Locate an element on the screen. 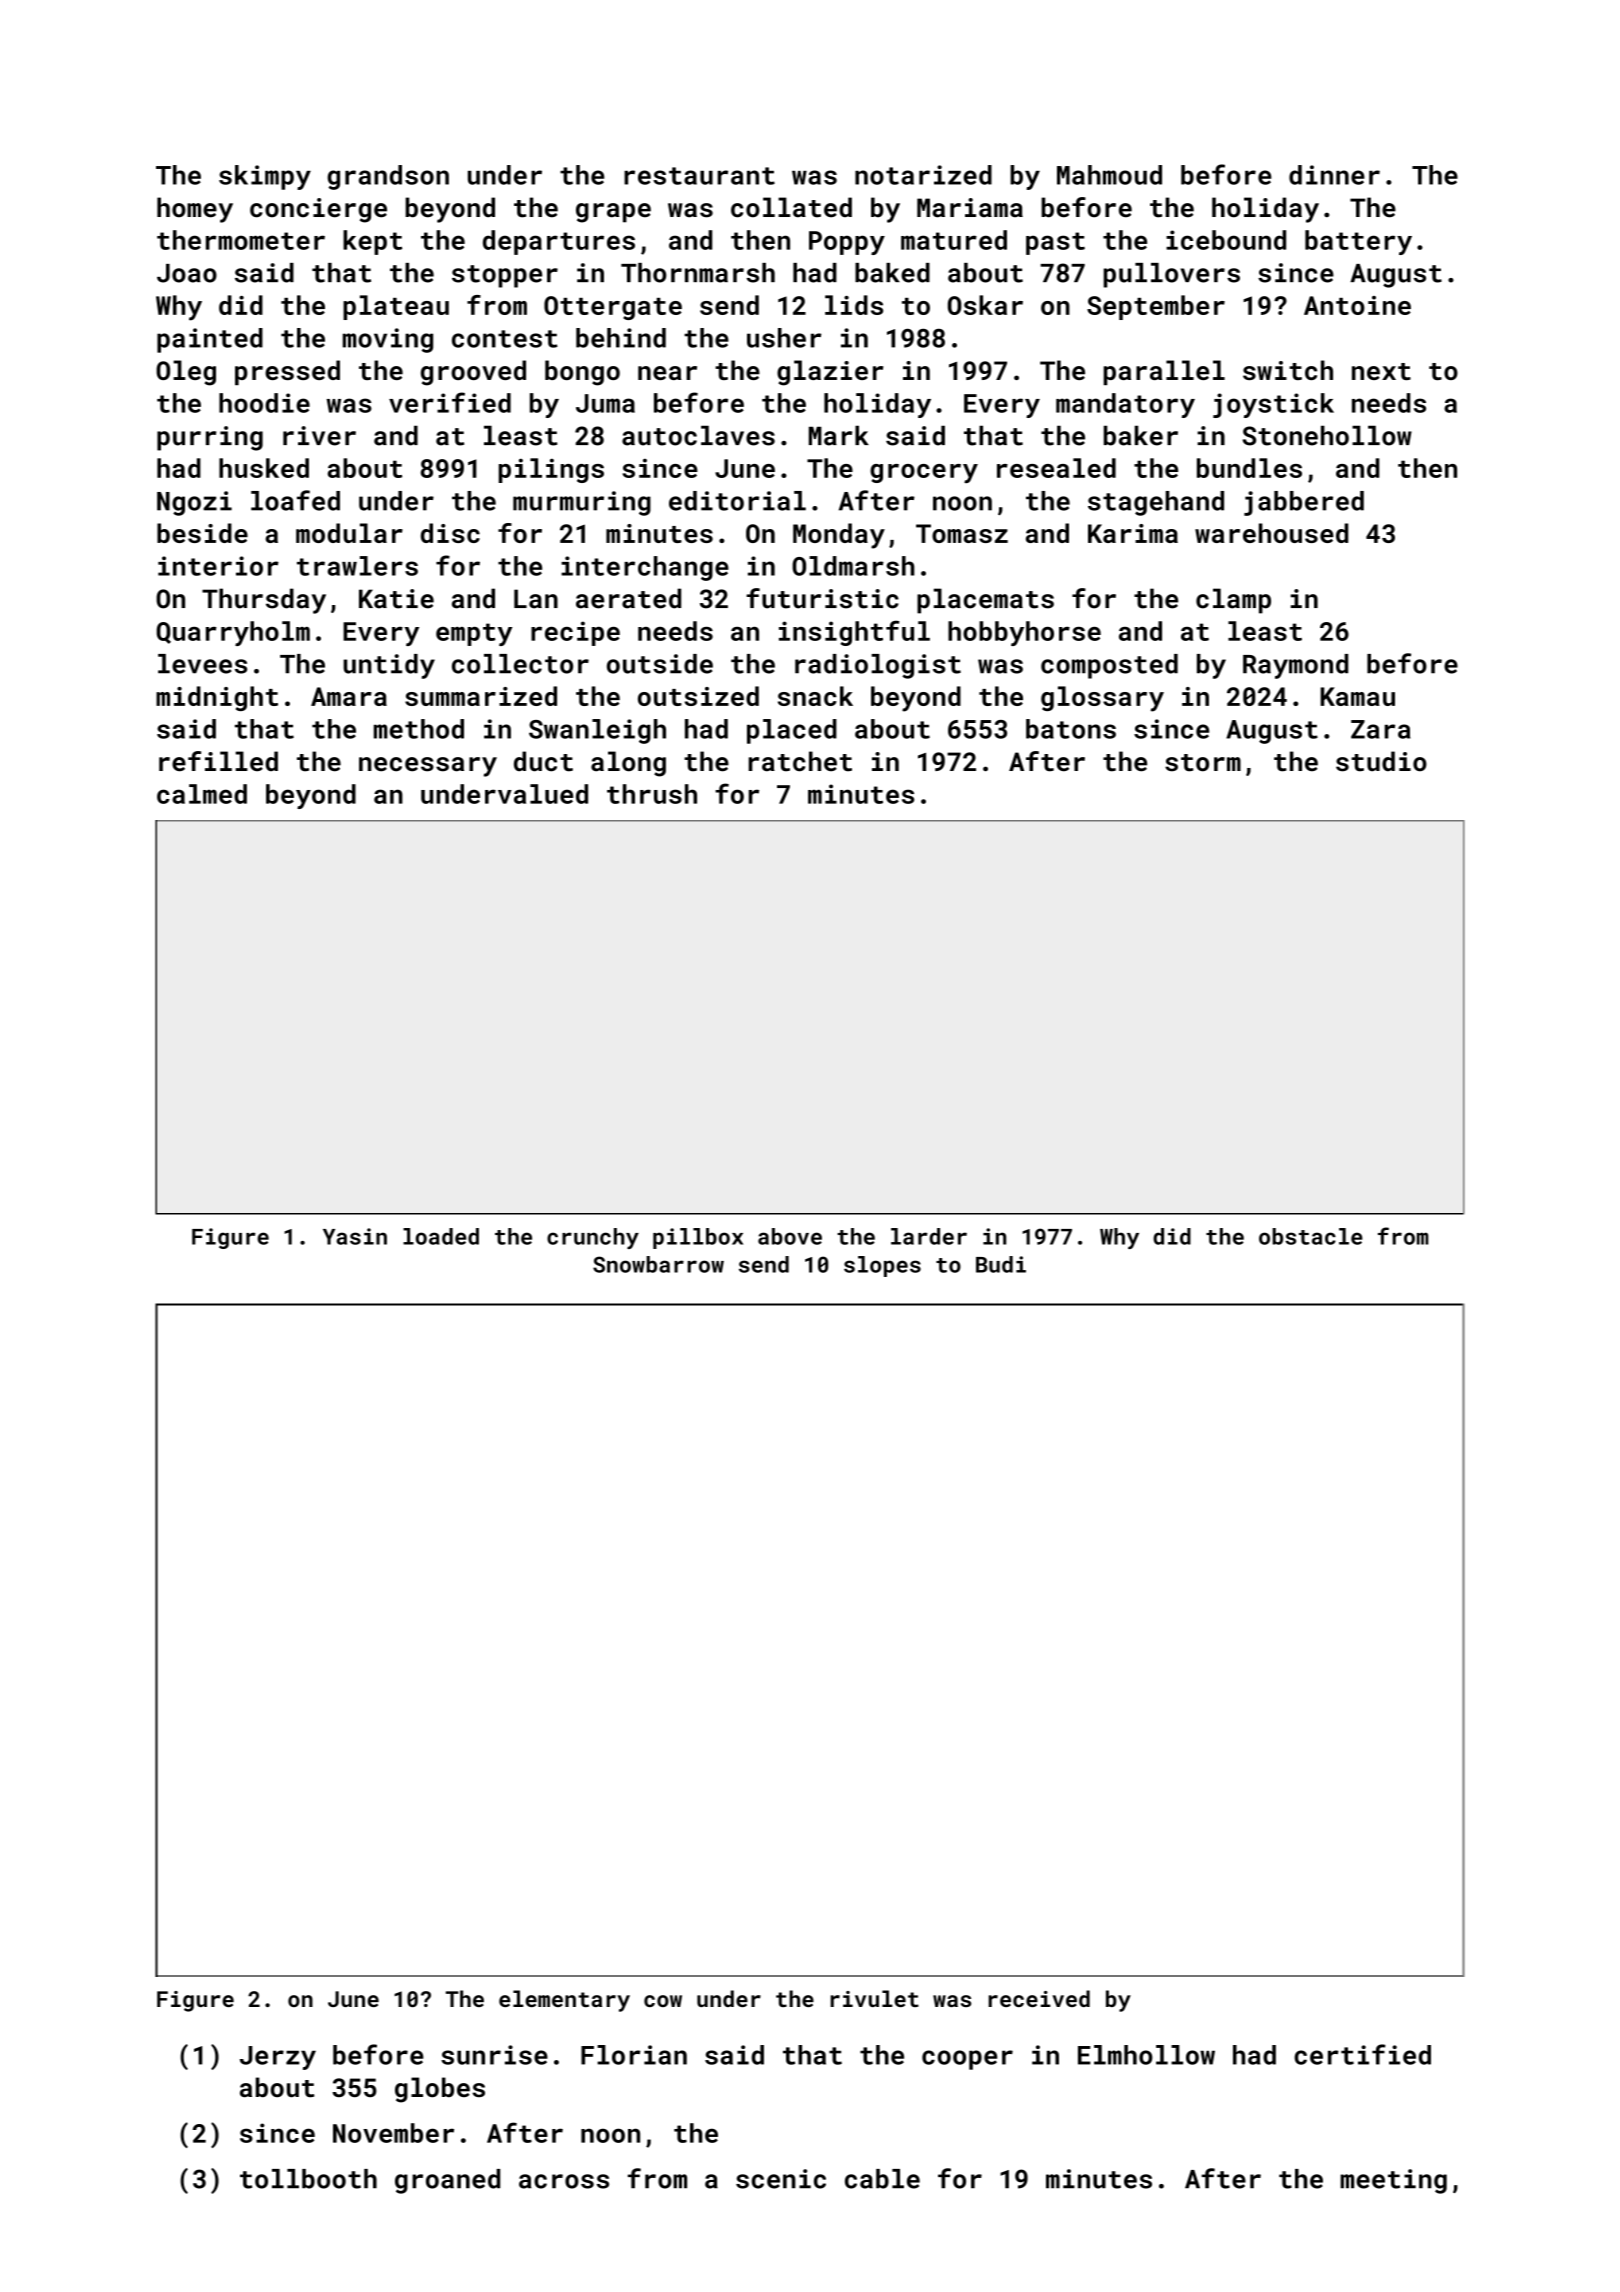 The height and width of the screenshot is (2292, 1620). painted is located at coordinates (210, 340).
